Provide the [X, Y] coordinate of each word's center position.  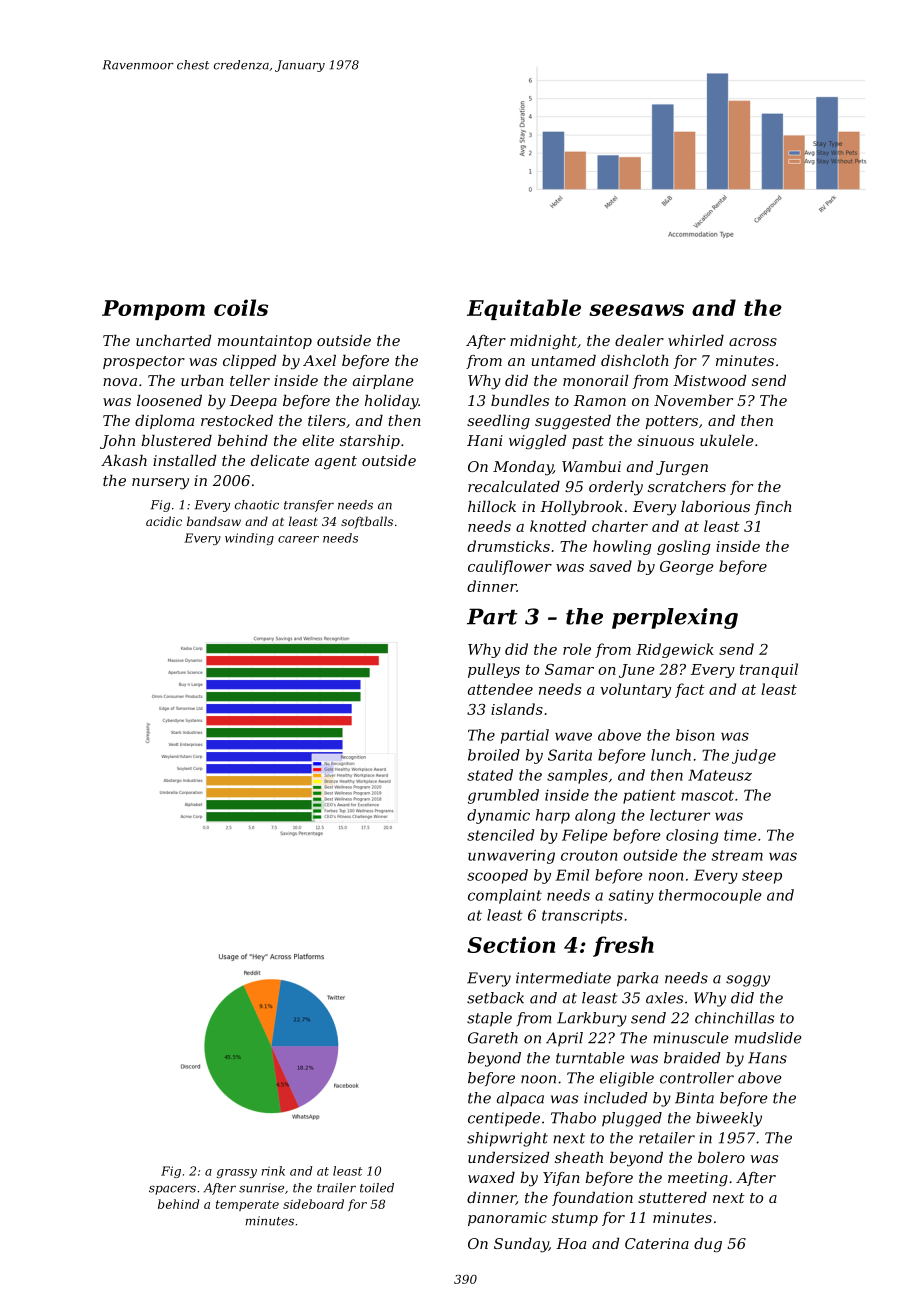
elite [318, 440]
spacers [172, 1190]
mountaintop [265, 342]
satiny [631, 897]
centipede [504, 1119]
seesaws [636, 310]
